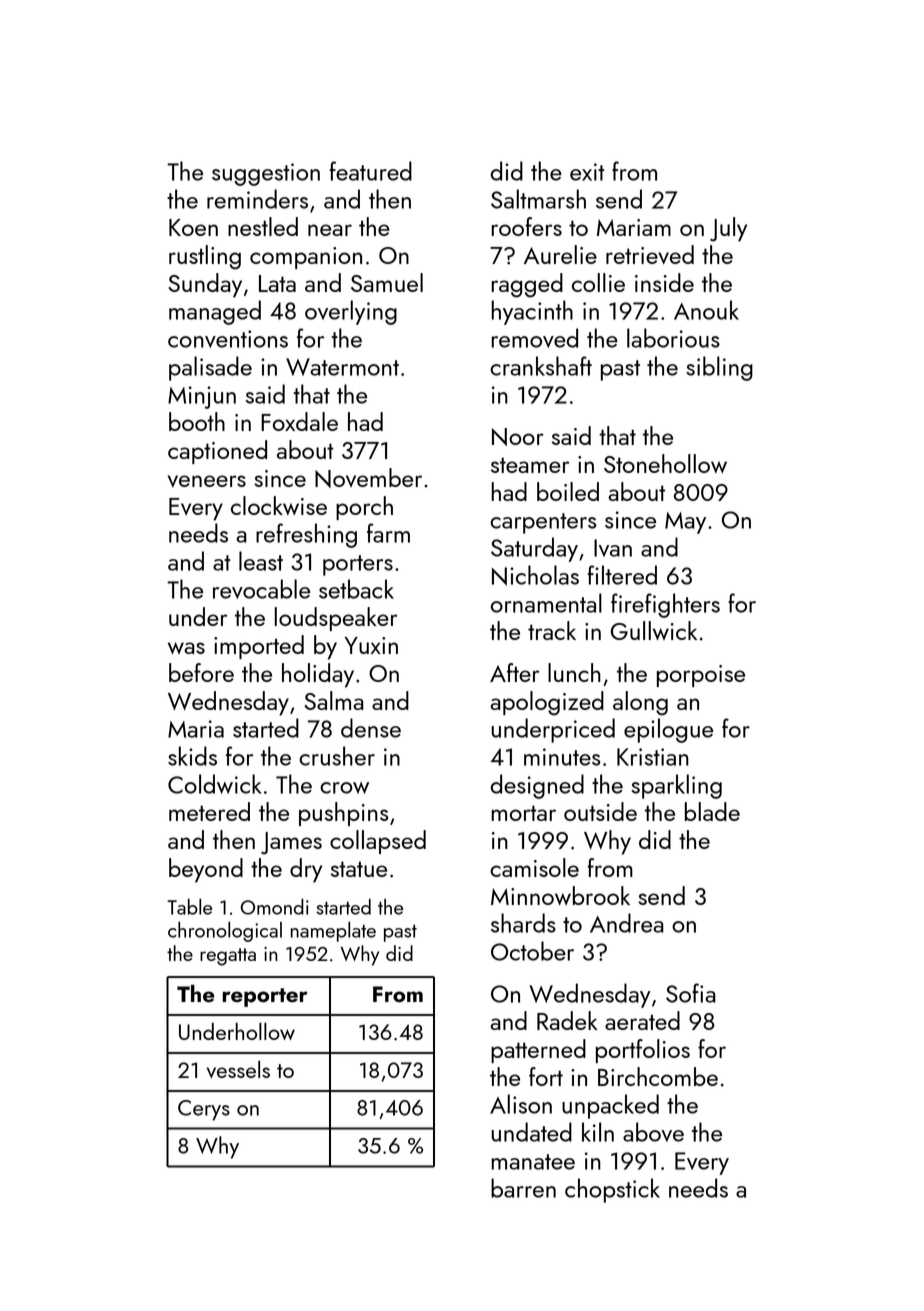 The width and height of the screenshot is (924, 1311). What do you see at coordinates (387, 282) in the screenshot?
I see `Samuel` at bounding box center [387, 282].
